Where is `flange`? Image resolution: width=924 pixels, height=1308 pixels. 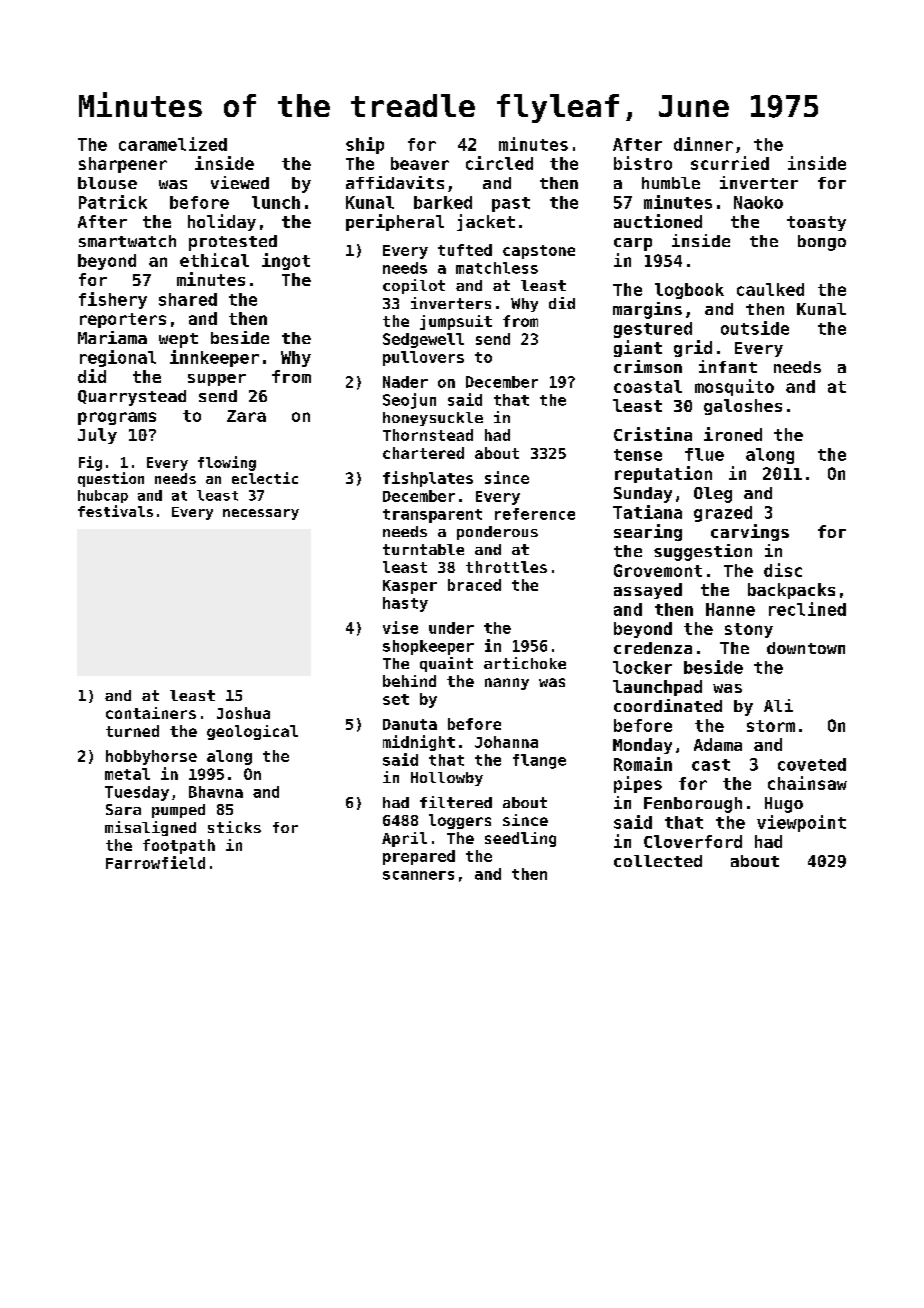
flange is located at coordinates (539, 761).
